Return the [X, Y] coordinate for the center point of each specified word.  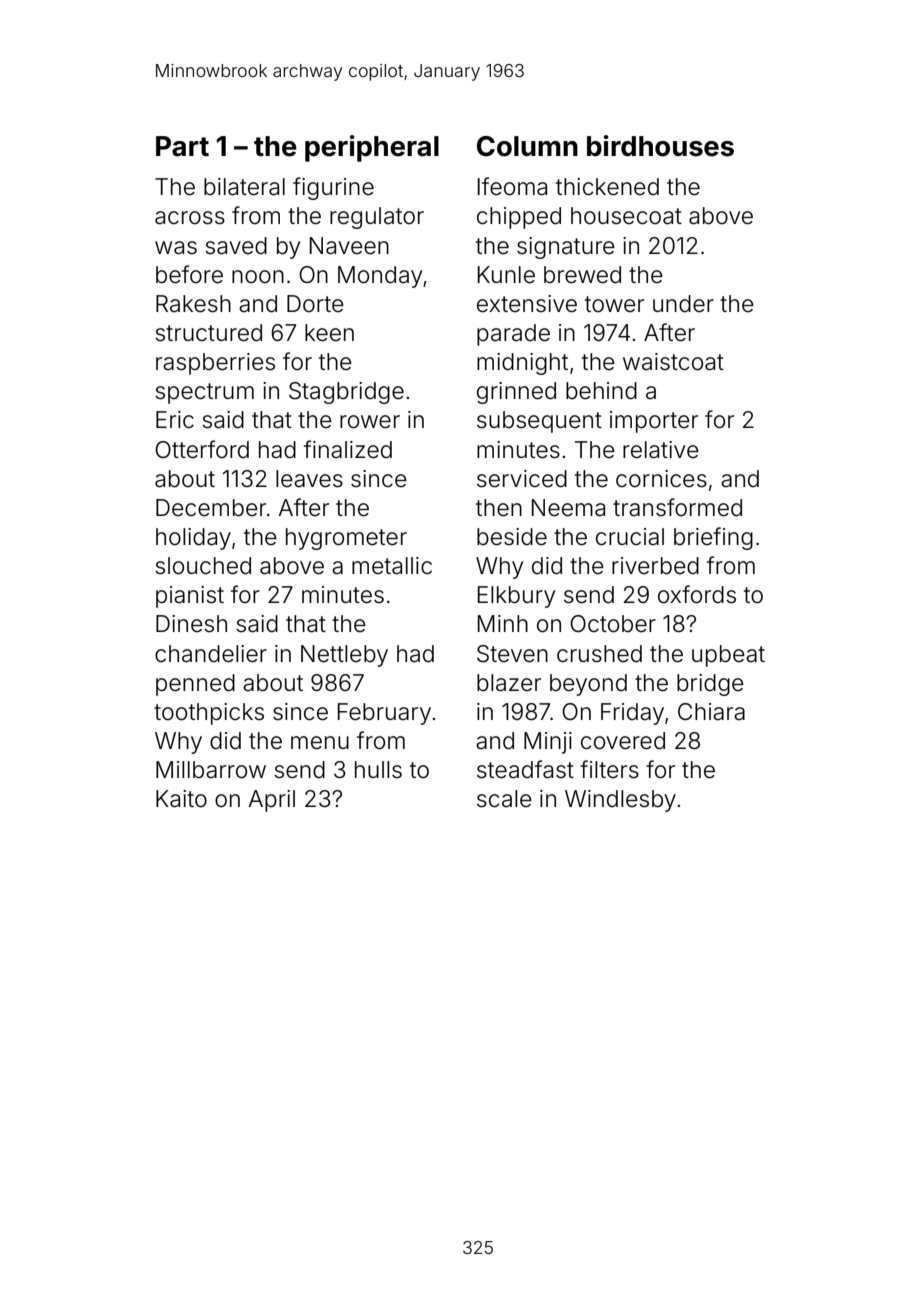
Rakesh [193, 304]
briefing [713, 538]
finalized [348, 449]
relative [661, 450]
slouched [203, 566]
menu [320, 743]
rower [370, 422]
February [384, 714]
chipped [519, 218]
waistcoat [673, 362]
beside [512, 537]
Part [182, 146]
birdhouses [660, 146]
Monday [380, 277]
